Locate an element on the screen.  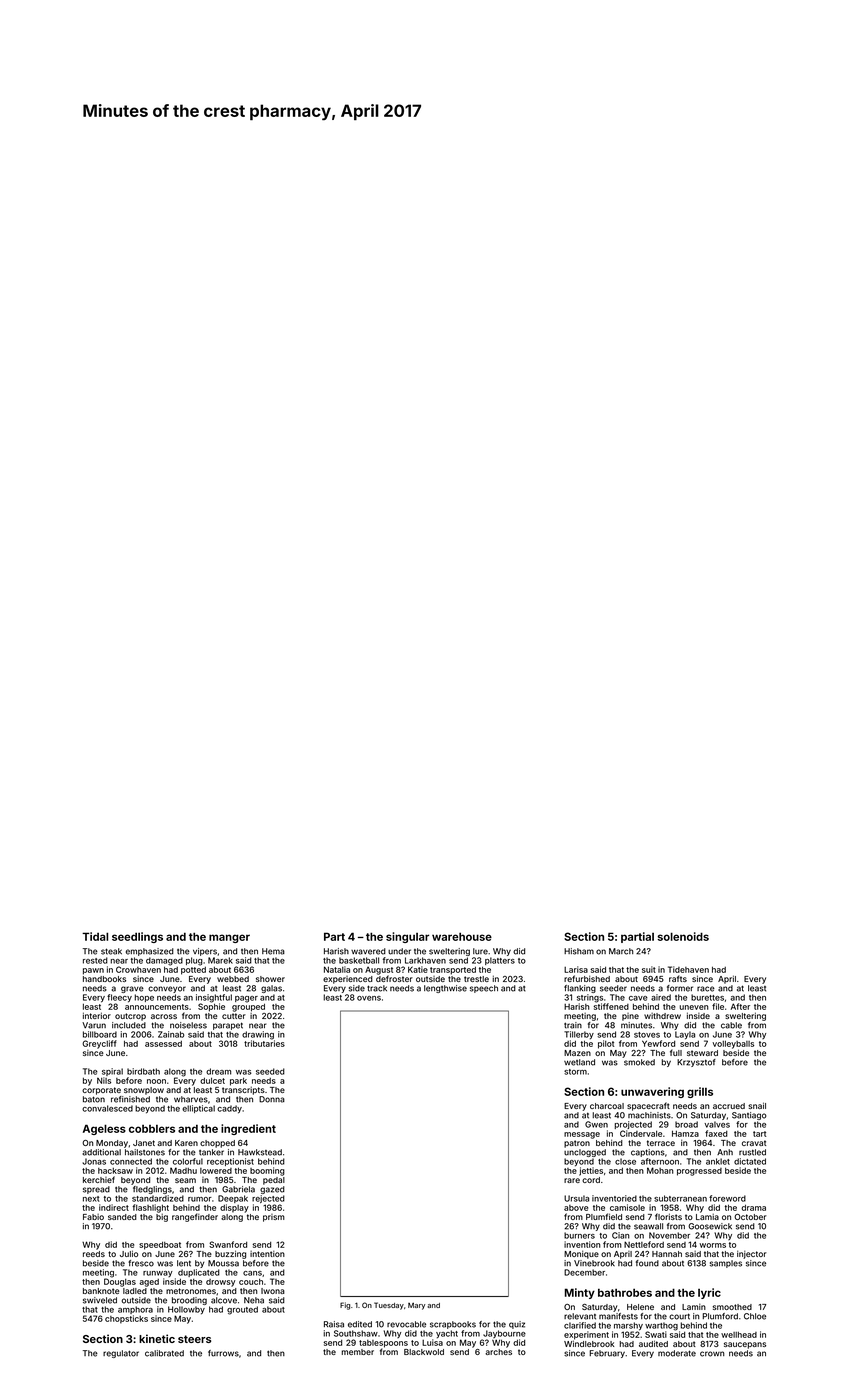
Tidal is located at coordinates (95, 936).
